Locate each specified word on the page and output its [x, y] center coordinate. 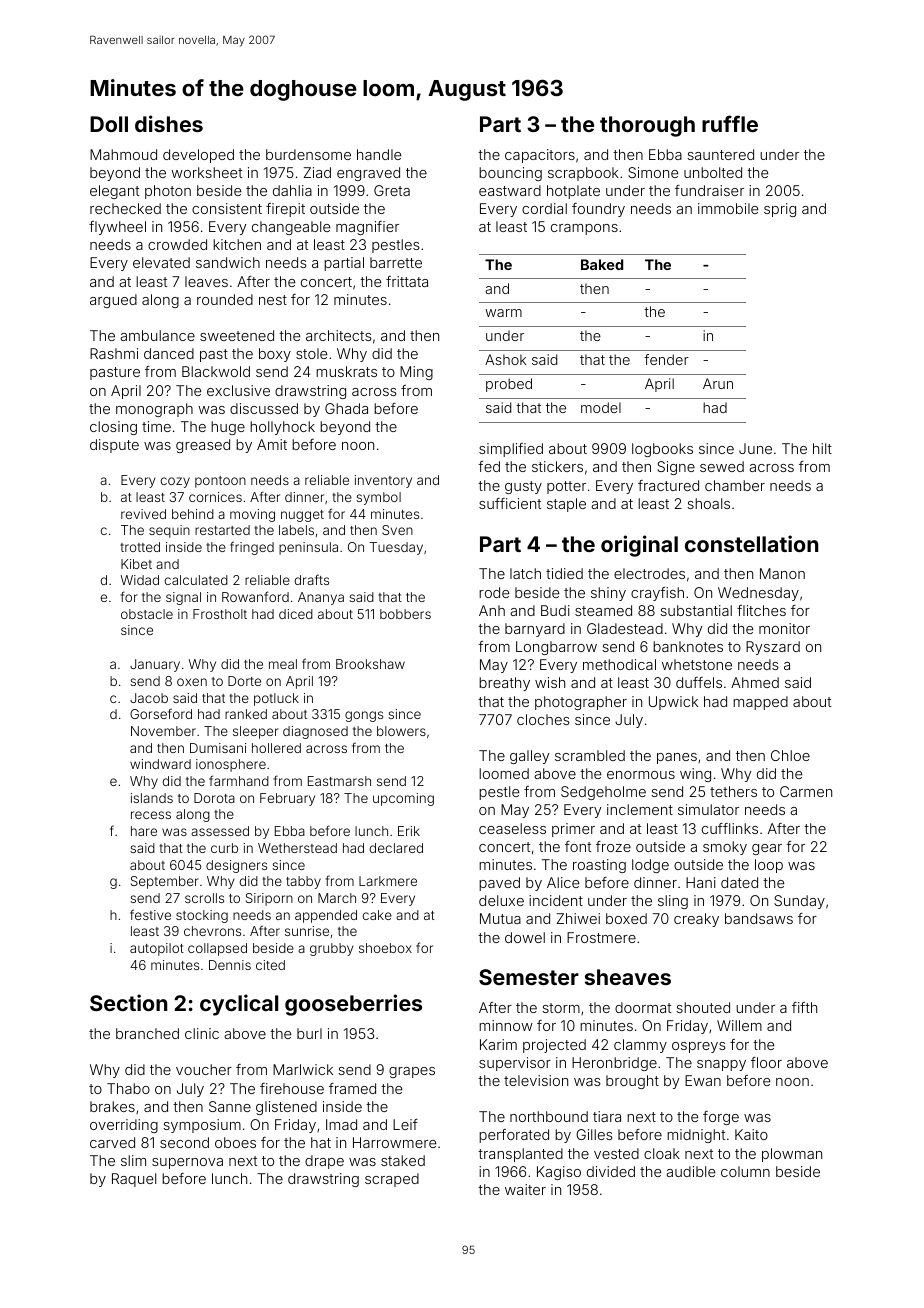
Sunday [799, 902]
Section [128, 1002]
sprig [780, 210]
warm [503, 313]
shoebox [385, 948]
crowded [177, 244]
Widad [140, 580]
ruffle [730, 123]
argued [113, 301]
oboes [235, 1142]
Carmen [806, 791]
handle [379, 154]
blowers [401, 731]
